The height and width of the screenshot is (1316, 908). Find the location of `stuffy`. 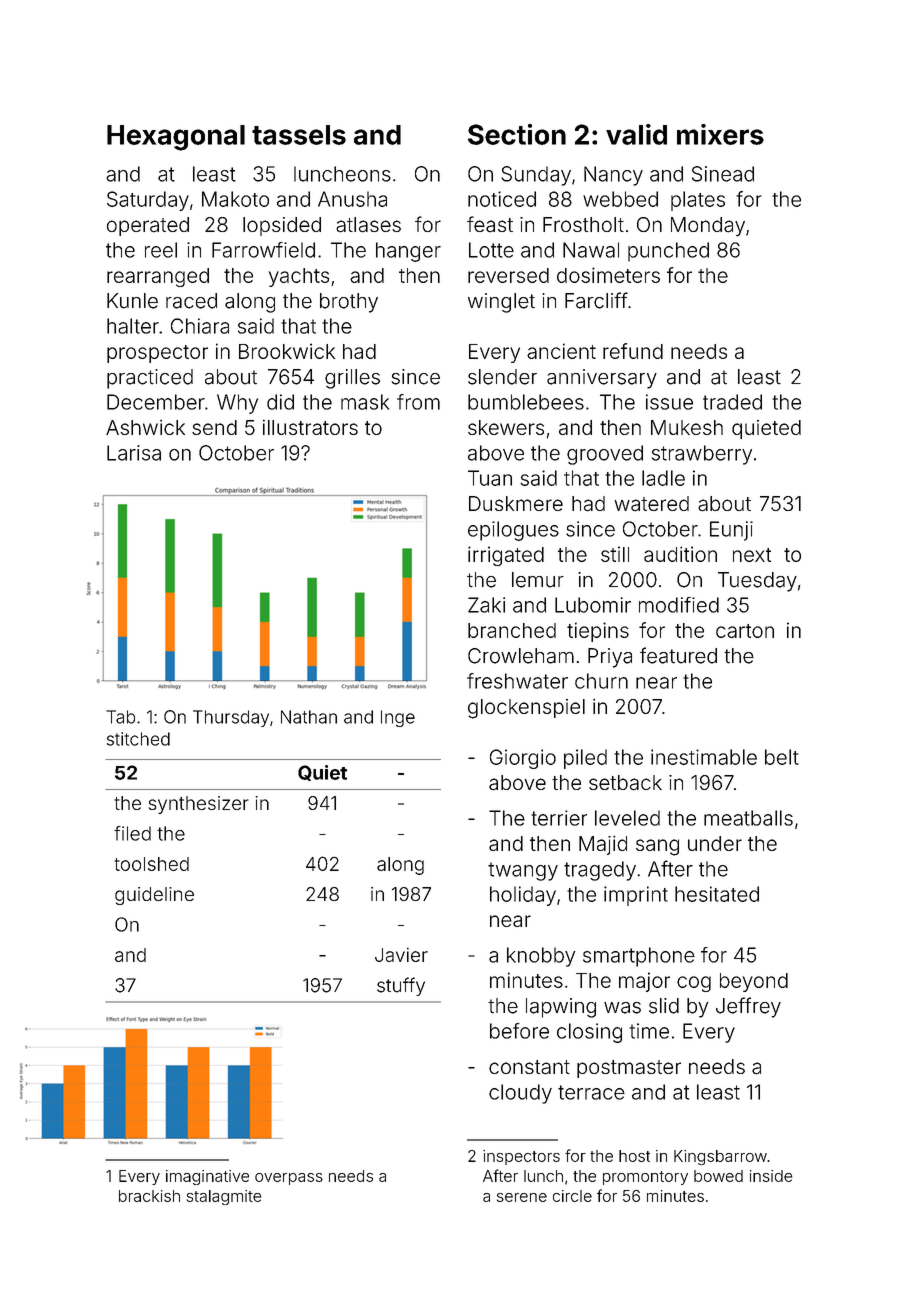

stuffy is located at coordinates (401, 986).
